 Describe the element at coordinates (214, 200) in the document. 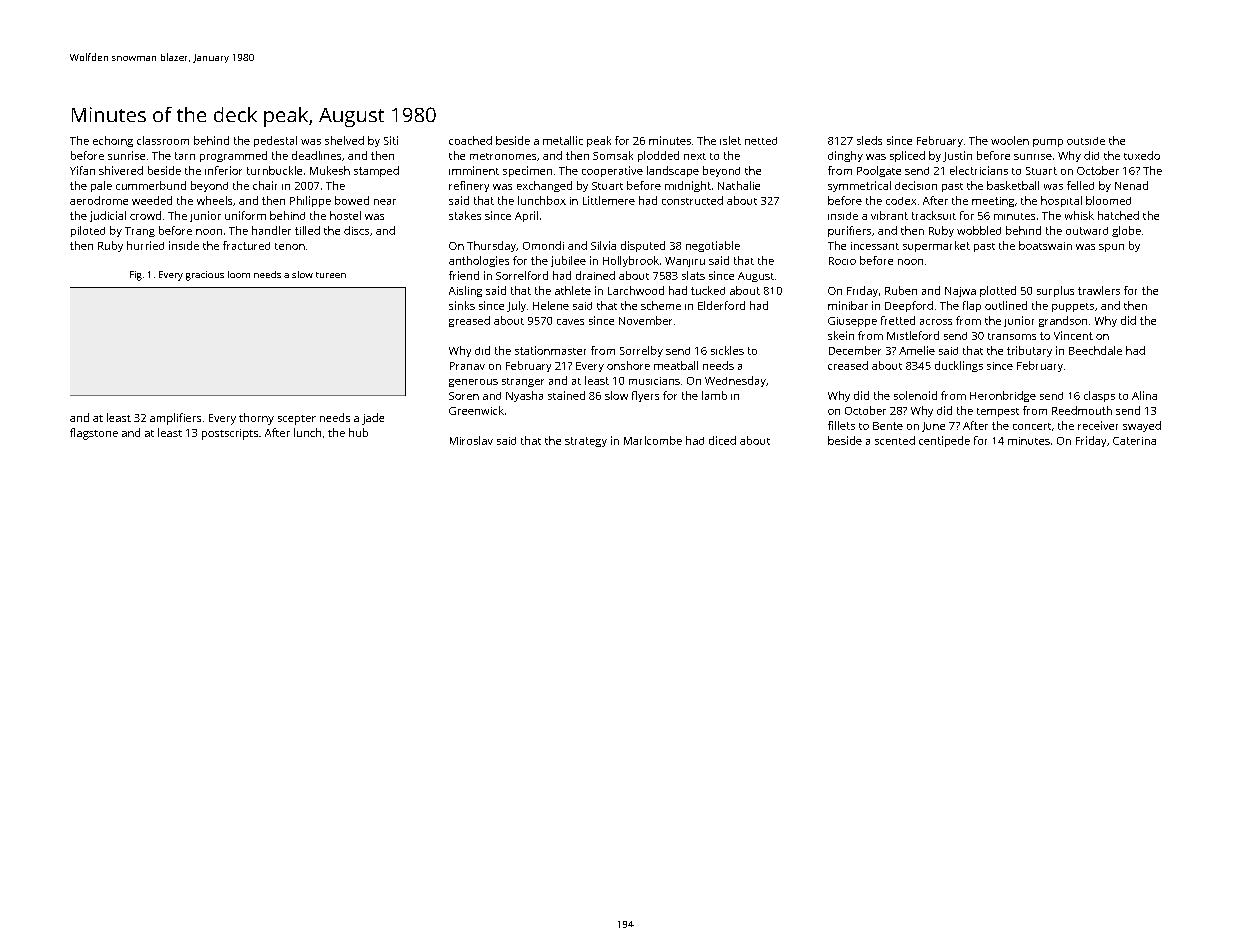

I see `wheels` at that location.
